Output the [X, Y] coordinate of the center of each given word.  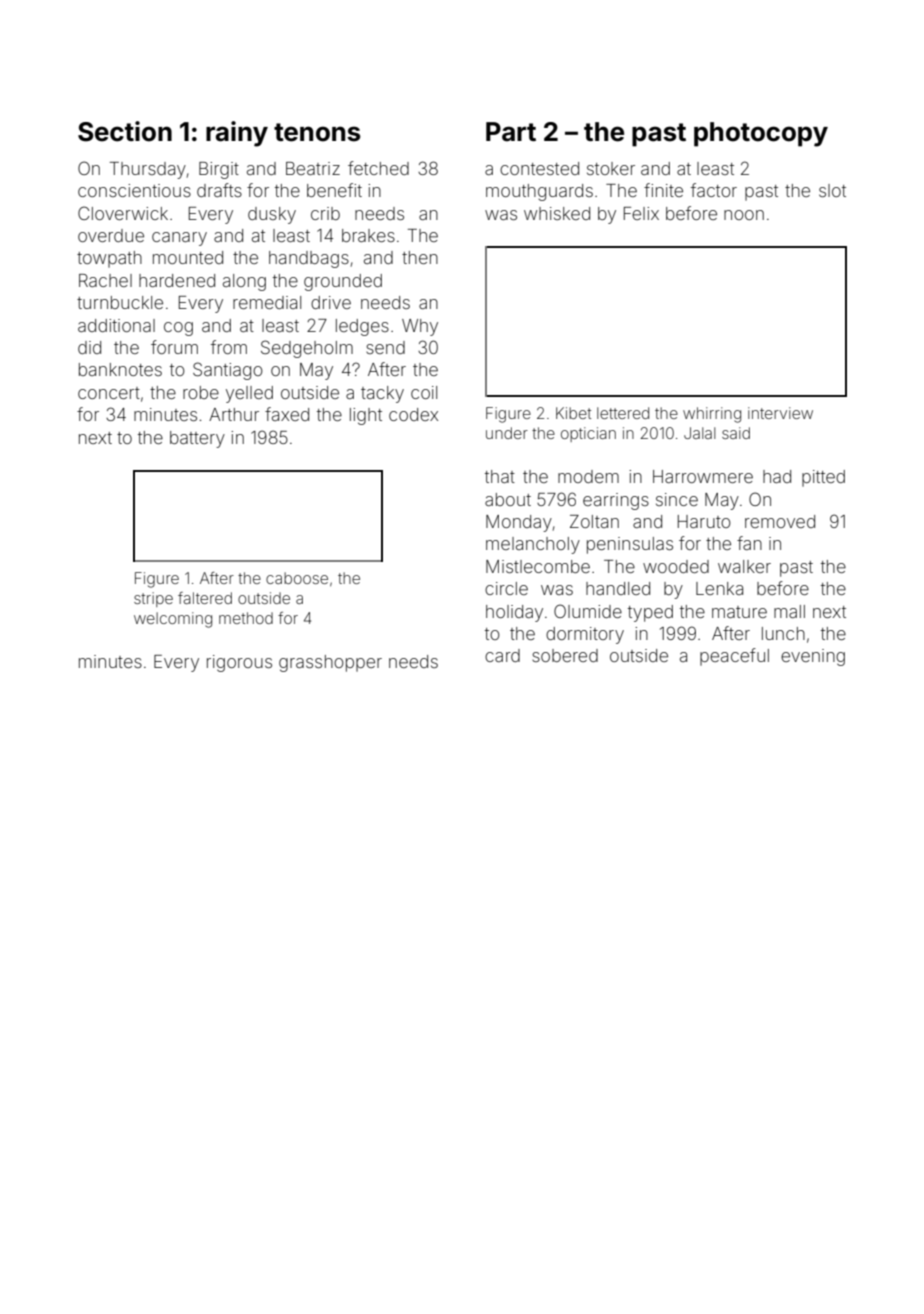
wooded [676, 566]
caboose [297, 578]
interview [780, 413]
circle [506, 588]
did [89, 347]
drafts [219, 190]
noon [744, 215]
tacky [382, 394]
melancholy [533, 545]
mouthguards [539, 192]
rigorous [239, 663]
